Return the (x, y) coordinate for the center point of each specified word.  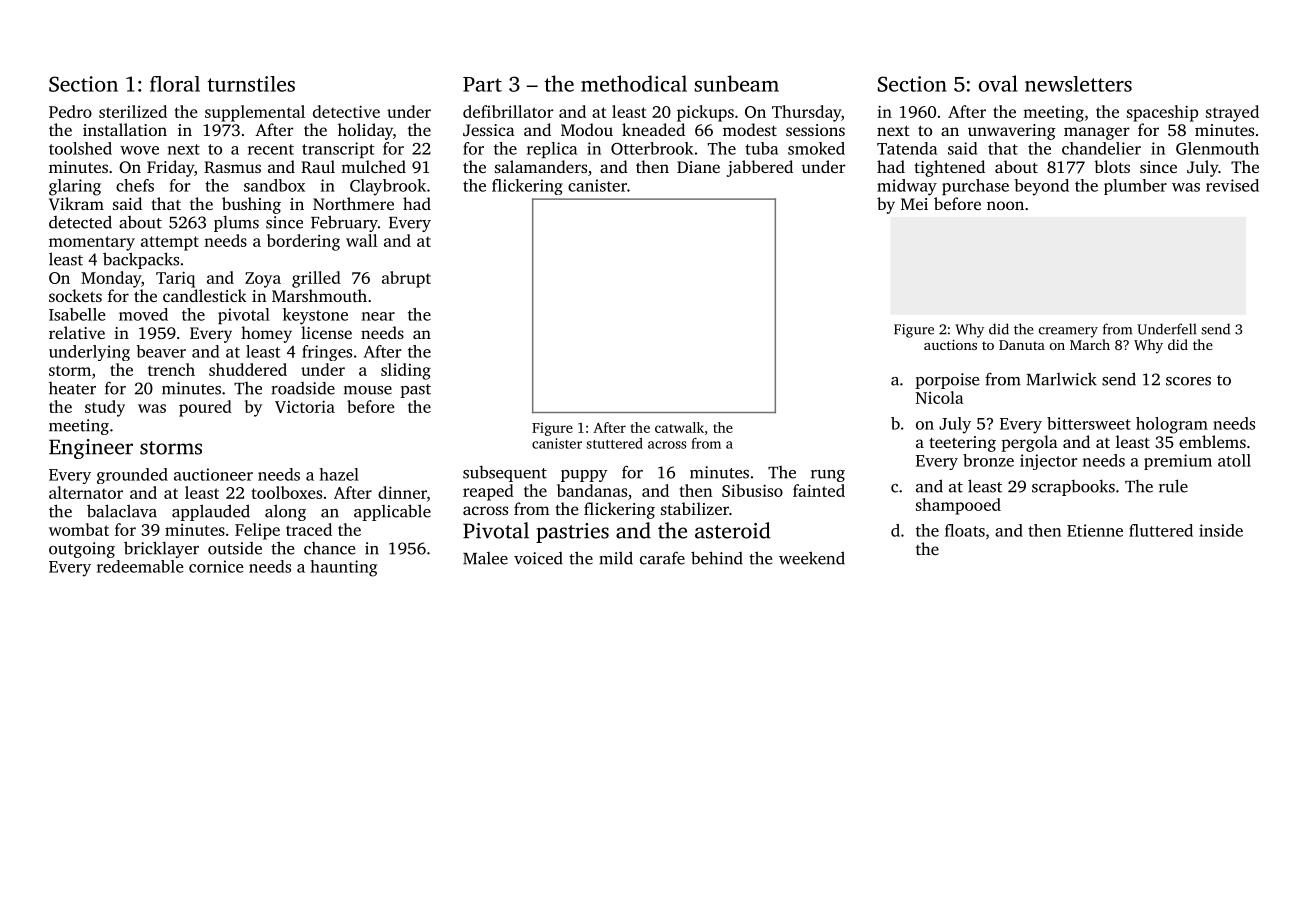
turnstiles (251, 84)
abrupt (406, 279)
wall (361, 240)
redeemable (140, 566)
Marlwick (1061, 379)
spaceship (1162, 113)
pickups (705, 113)
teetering (962, 444)
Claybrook (388, 187)
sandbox (274, 185)
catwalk (679, 427)
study (105, 408)
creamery (1068, 332)
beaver (161, 351)
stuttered (614, 443)
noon (1005, 205)
